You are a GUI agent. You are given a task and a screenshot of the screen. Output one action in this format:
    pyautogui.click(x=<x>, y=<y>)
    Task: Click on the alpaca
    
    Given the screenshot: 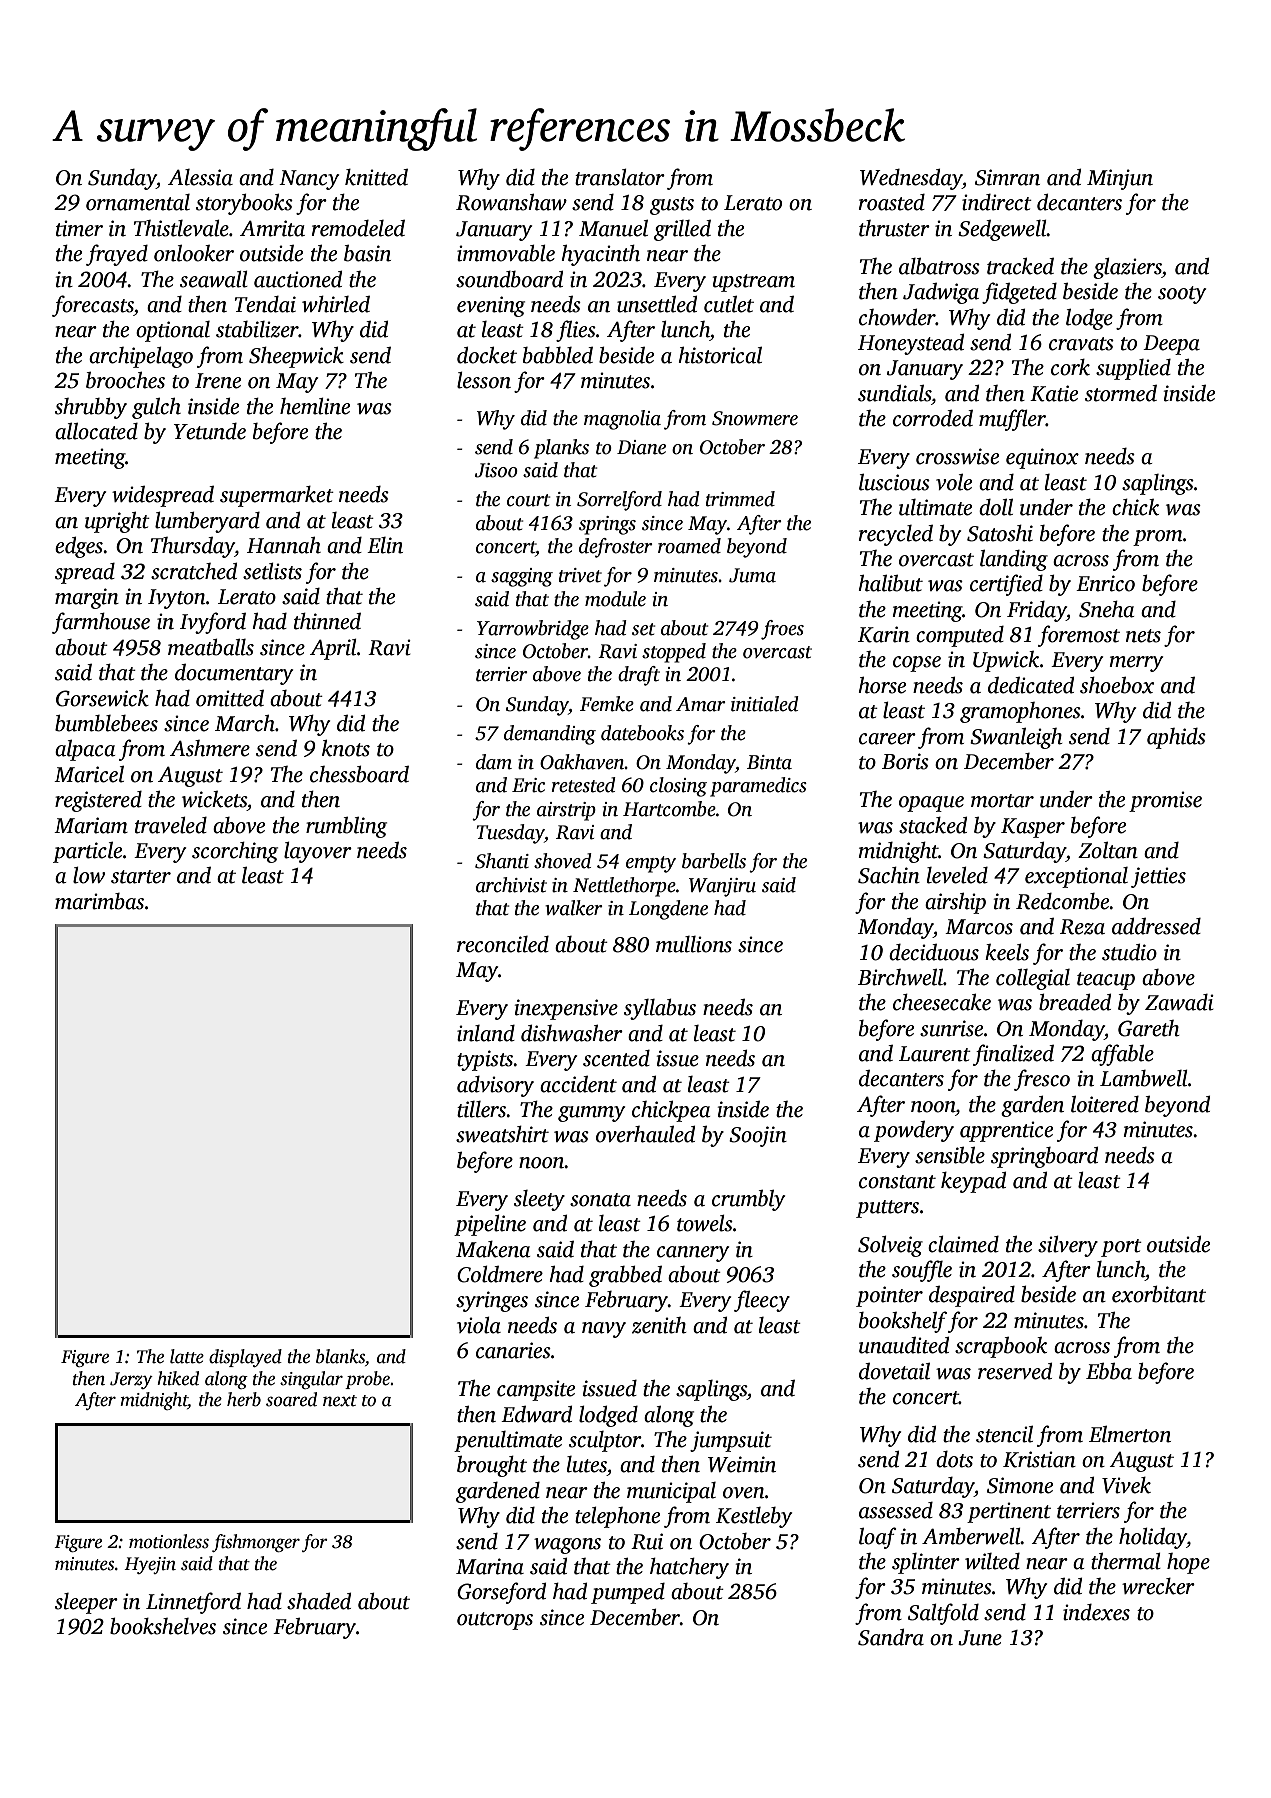 What is the action you would take?
    pyautogui.click(x=85, y=750)
